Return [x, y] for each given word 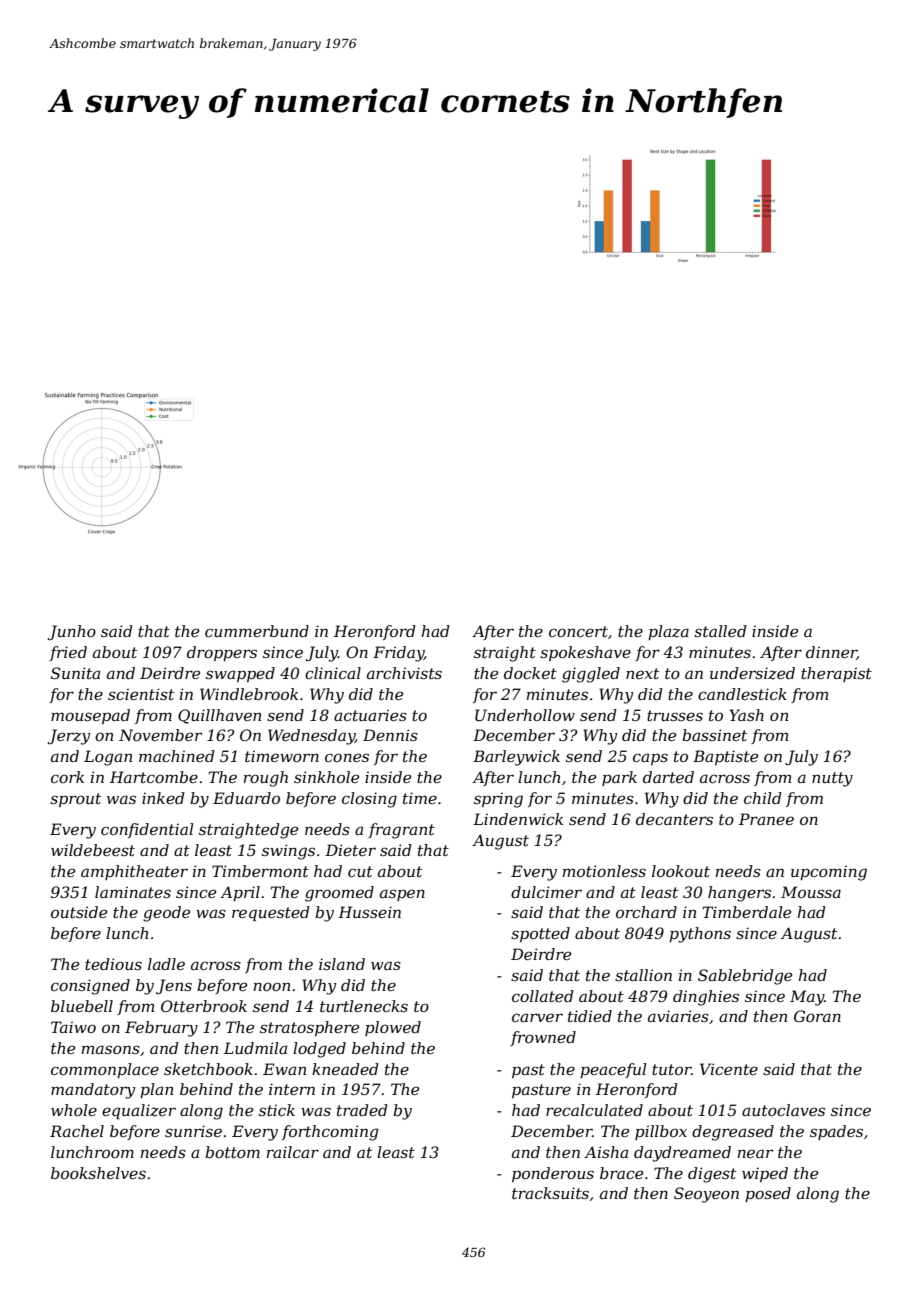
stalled [720, 631]
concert [578, 631]
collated [543, 996]
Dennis [390, 735]
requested [271, 914]
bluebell [82, 1006]
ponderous [553, 1174]
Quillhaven [219, 716]
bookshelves [98, 1173]
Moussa [811, 892]
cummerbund [257, 631]
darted [668, 777]
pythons [700, 935]
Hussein [369, 912]
